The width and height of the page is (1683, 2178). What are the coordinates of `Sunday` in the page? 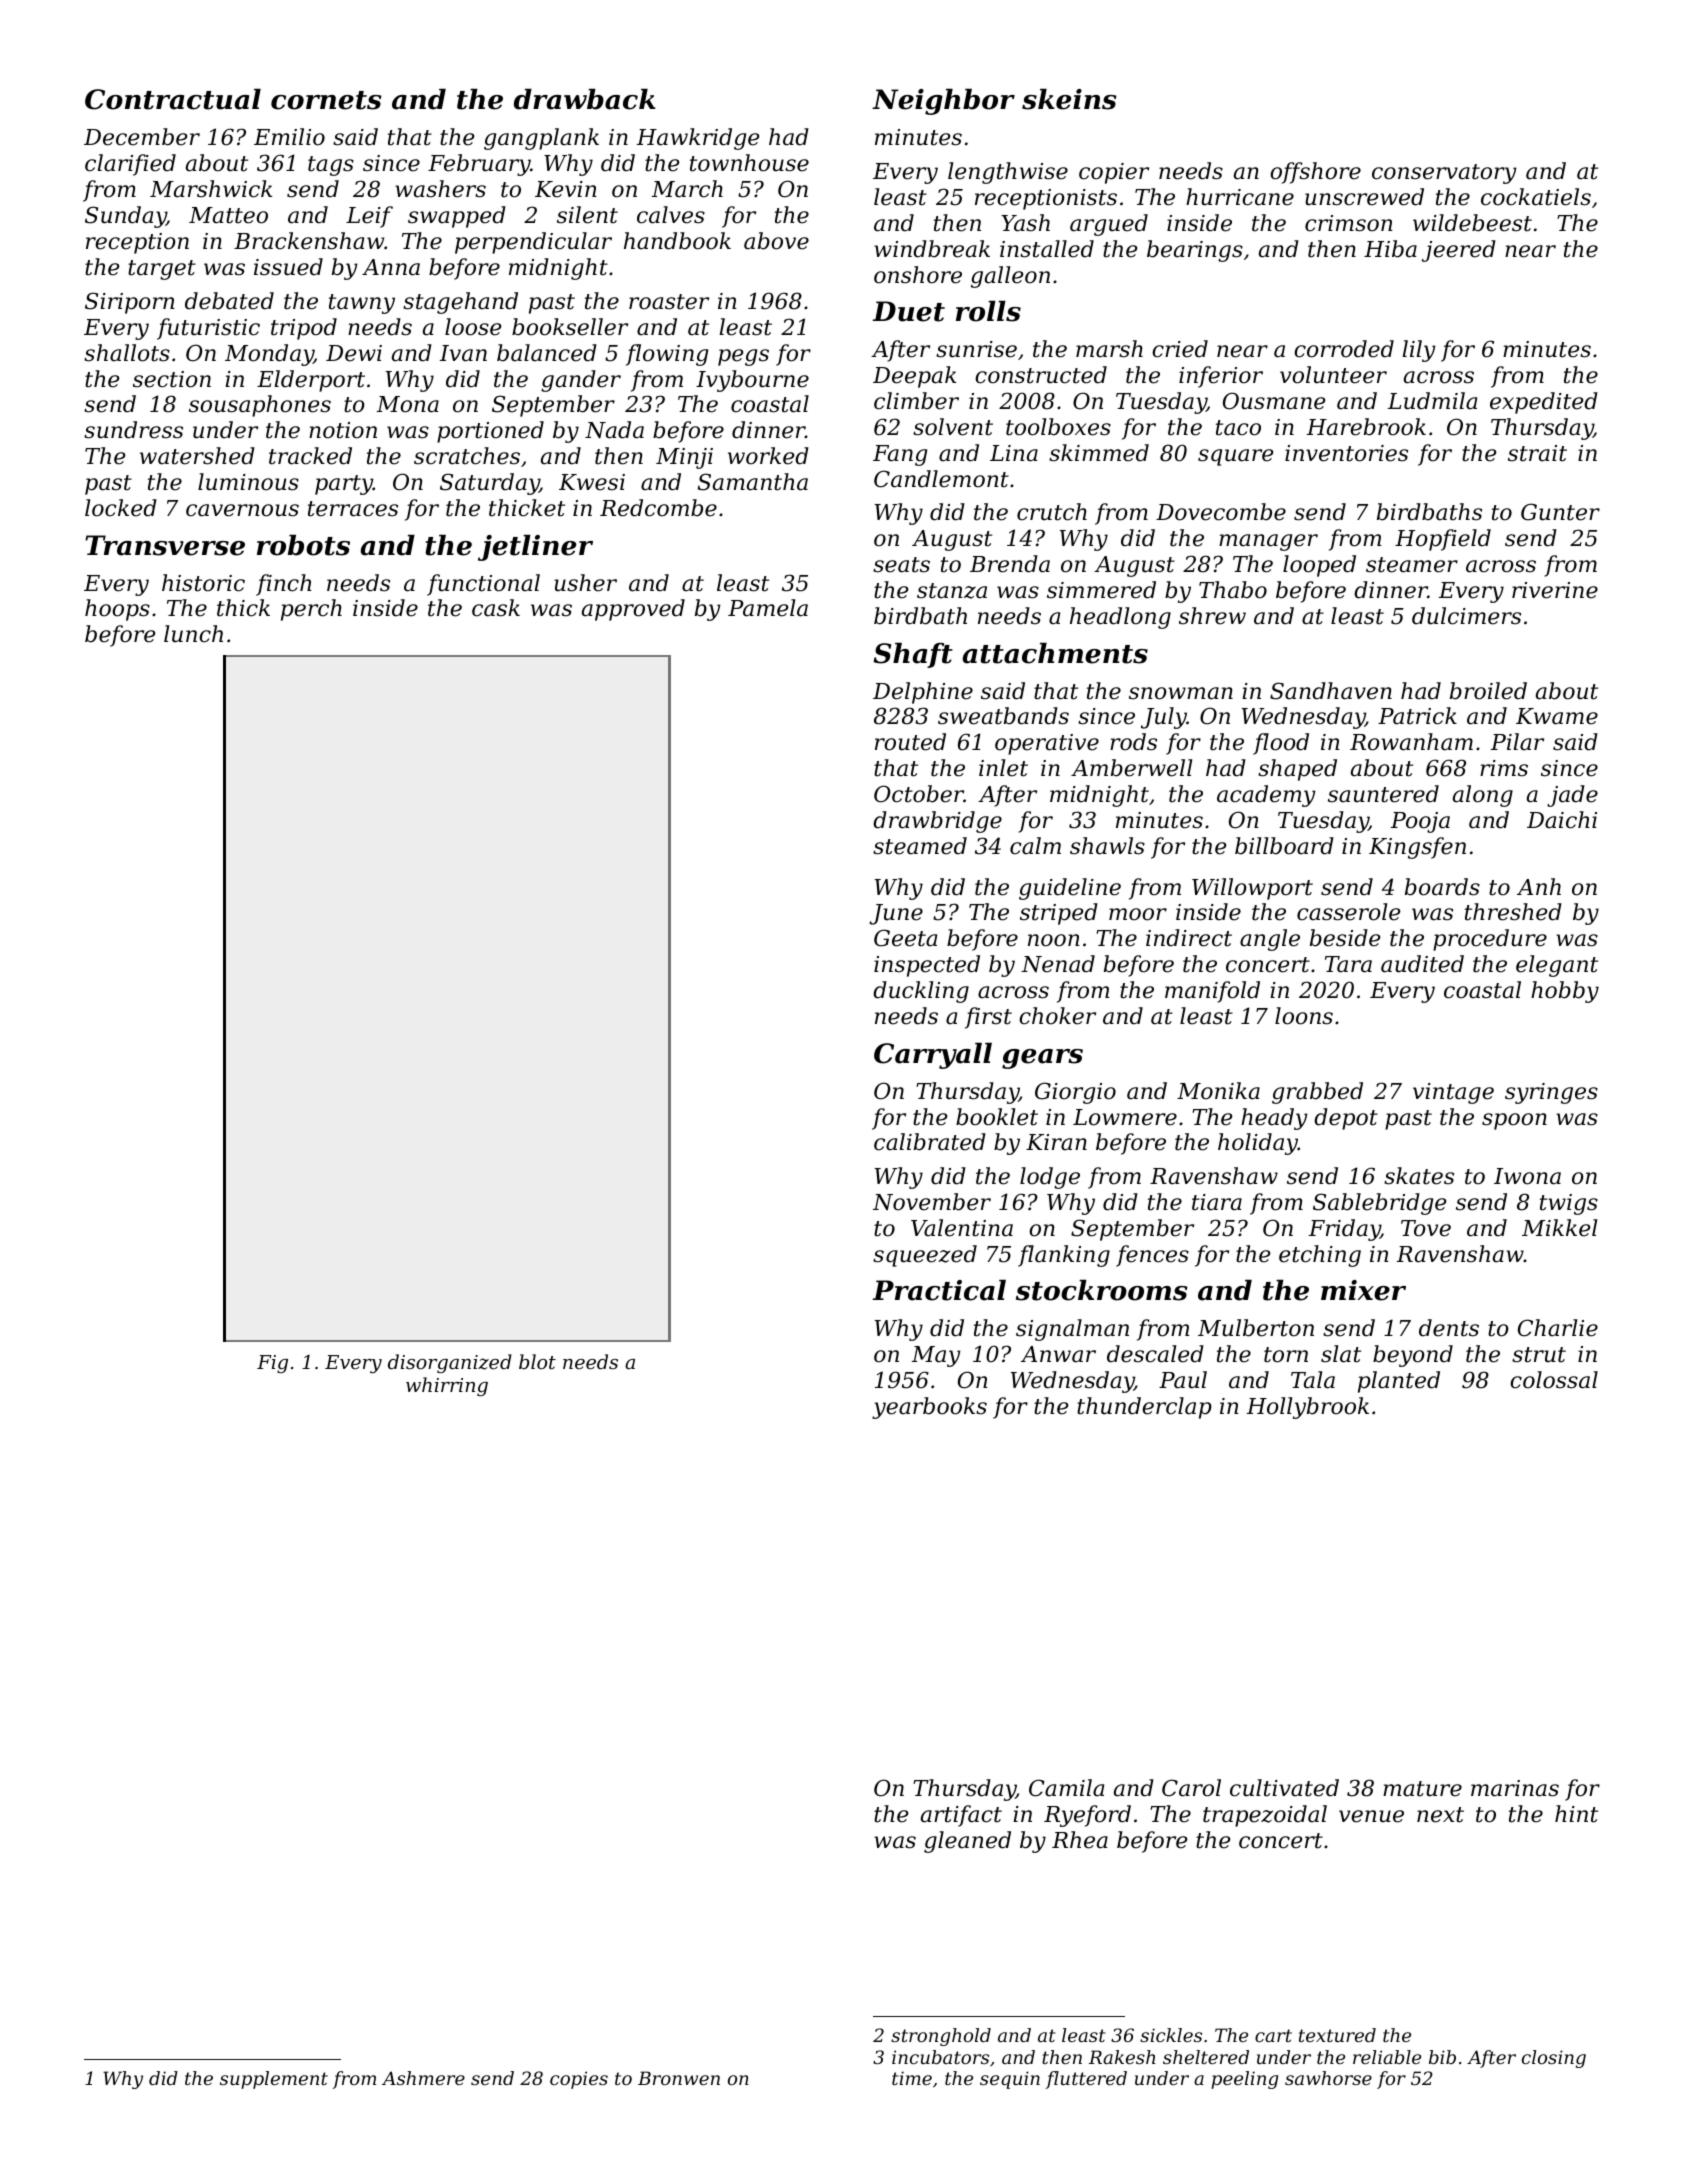 It's located at (125, 217).
